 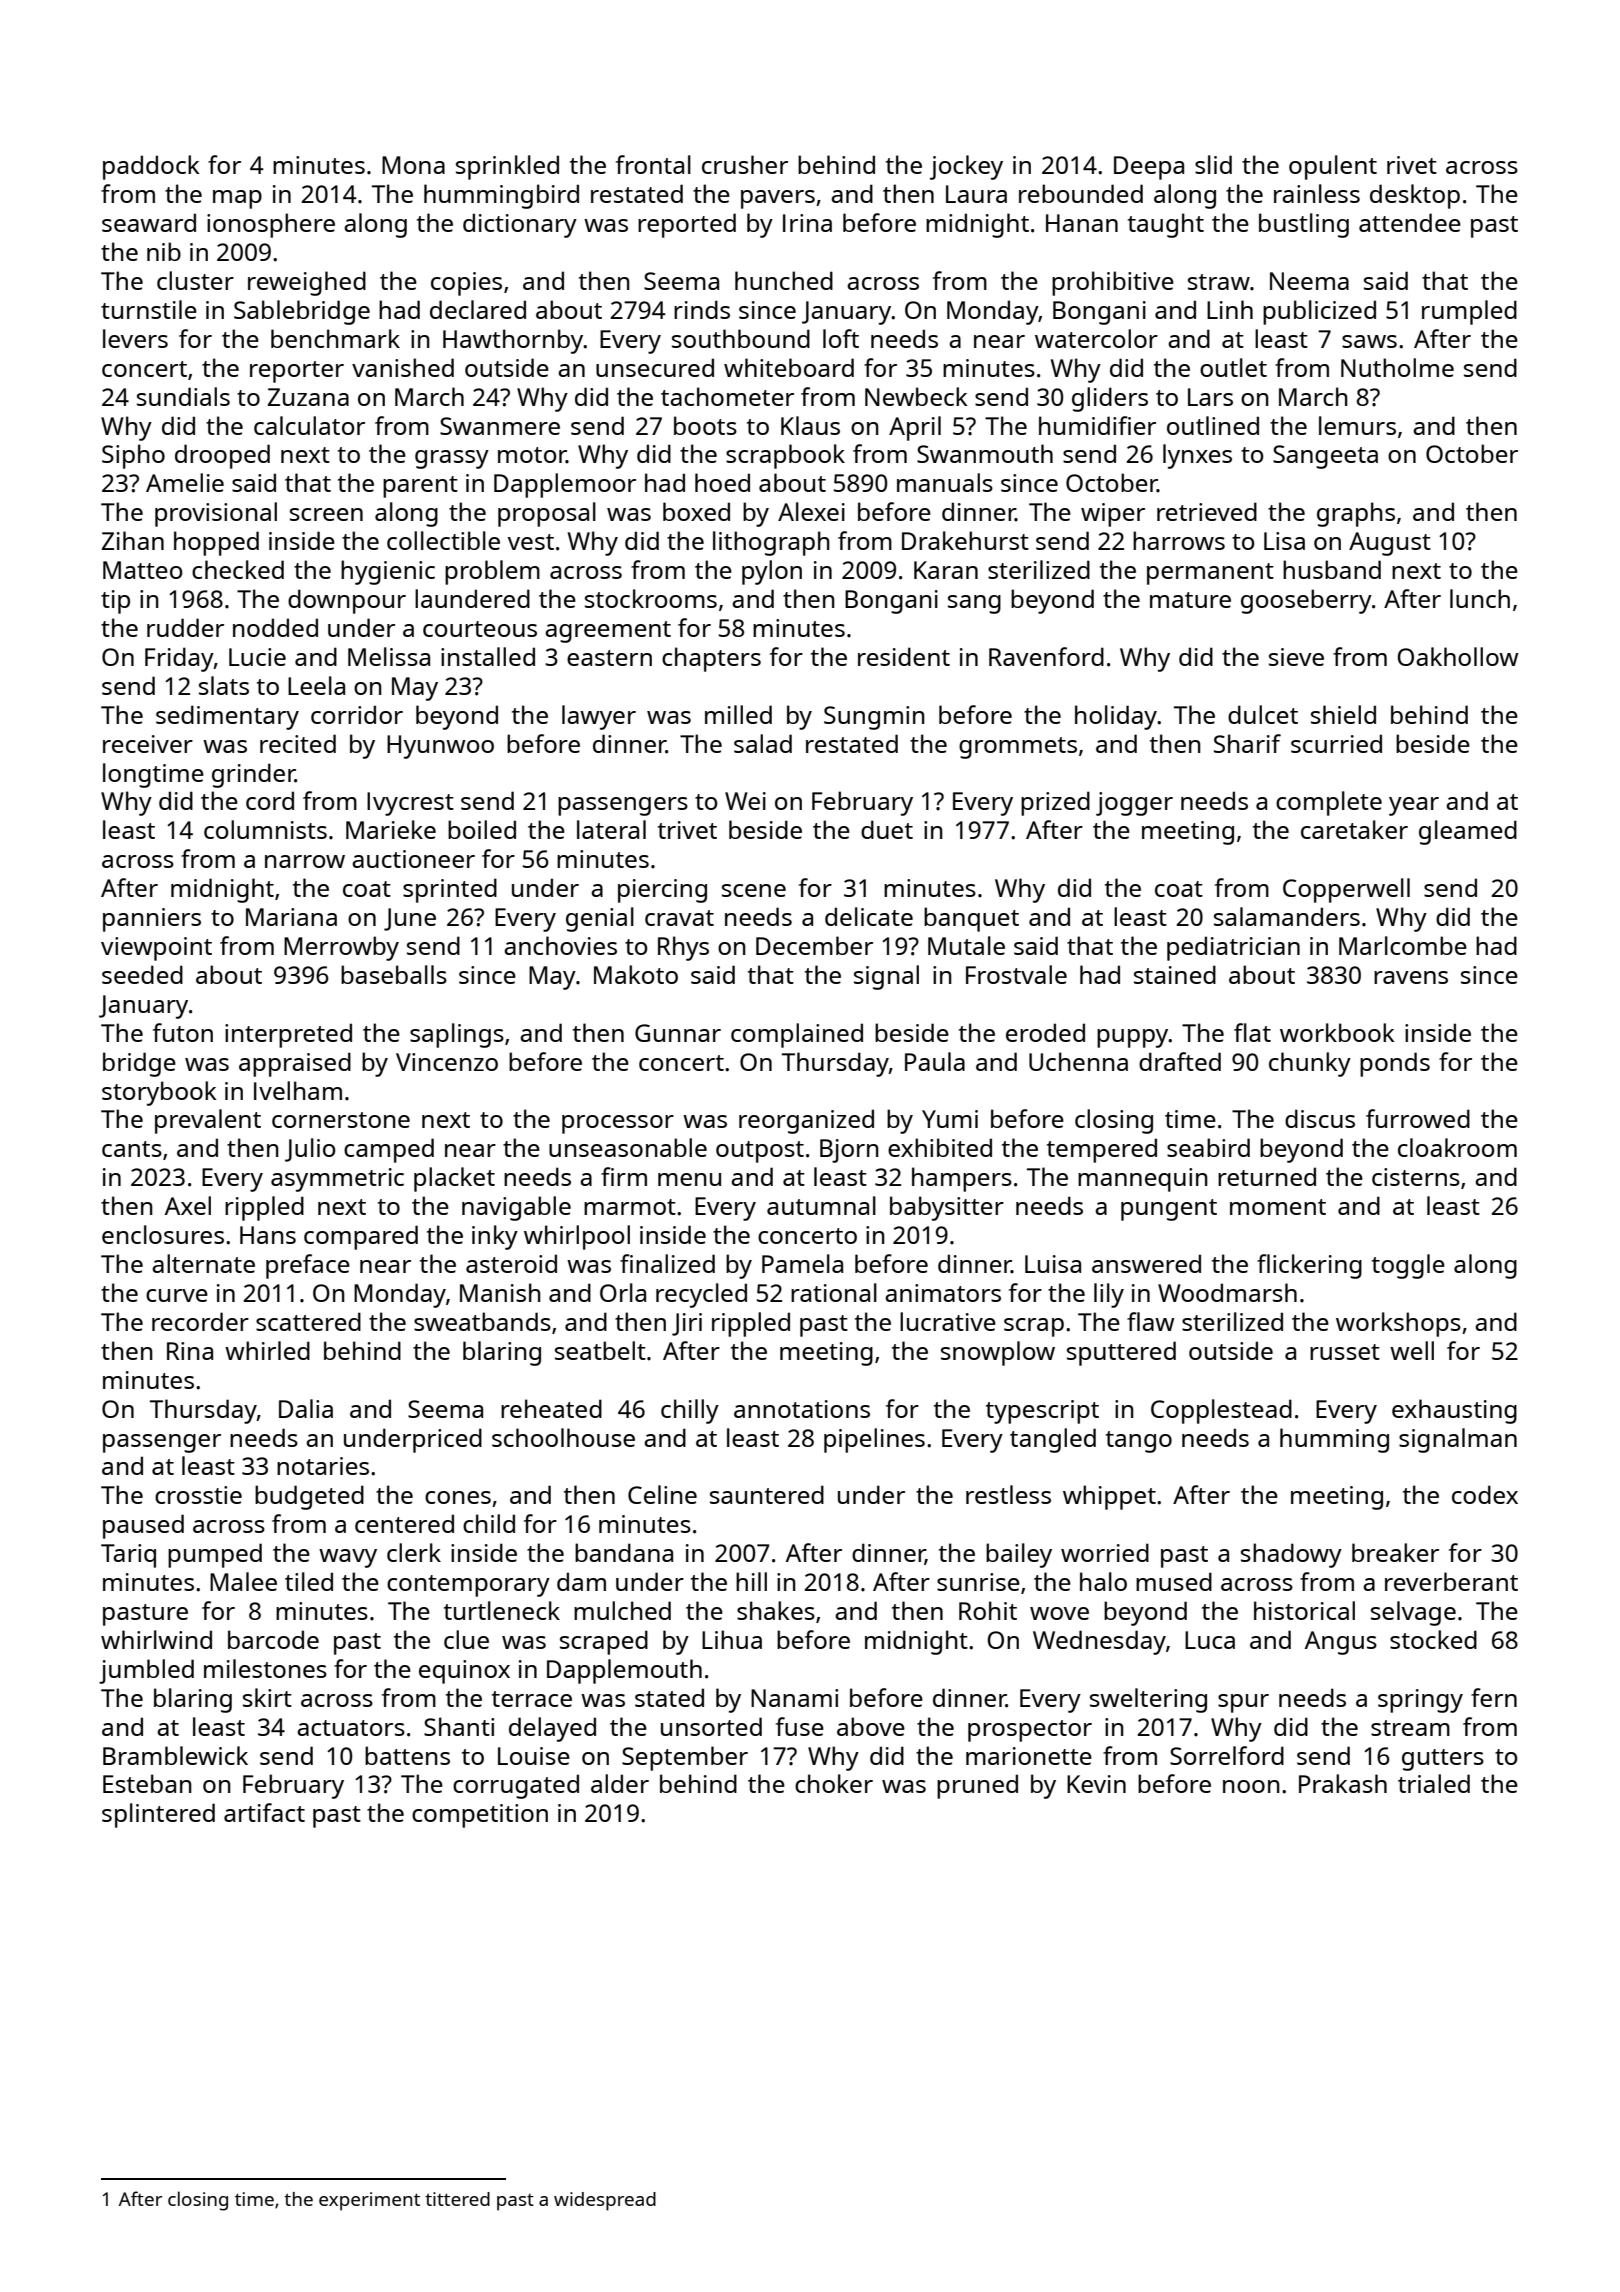 What do you see at coordinates (806, 1121) in the page?
I see `reorganized` at bounding box center [806, 1121].
